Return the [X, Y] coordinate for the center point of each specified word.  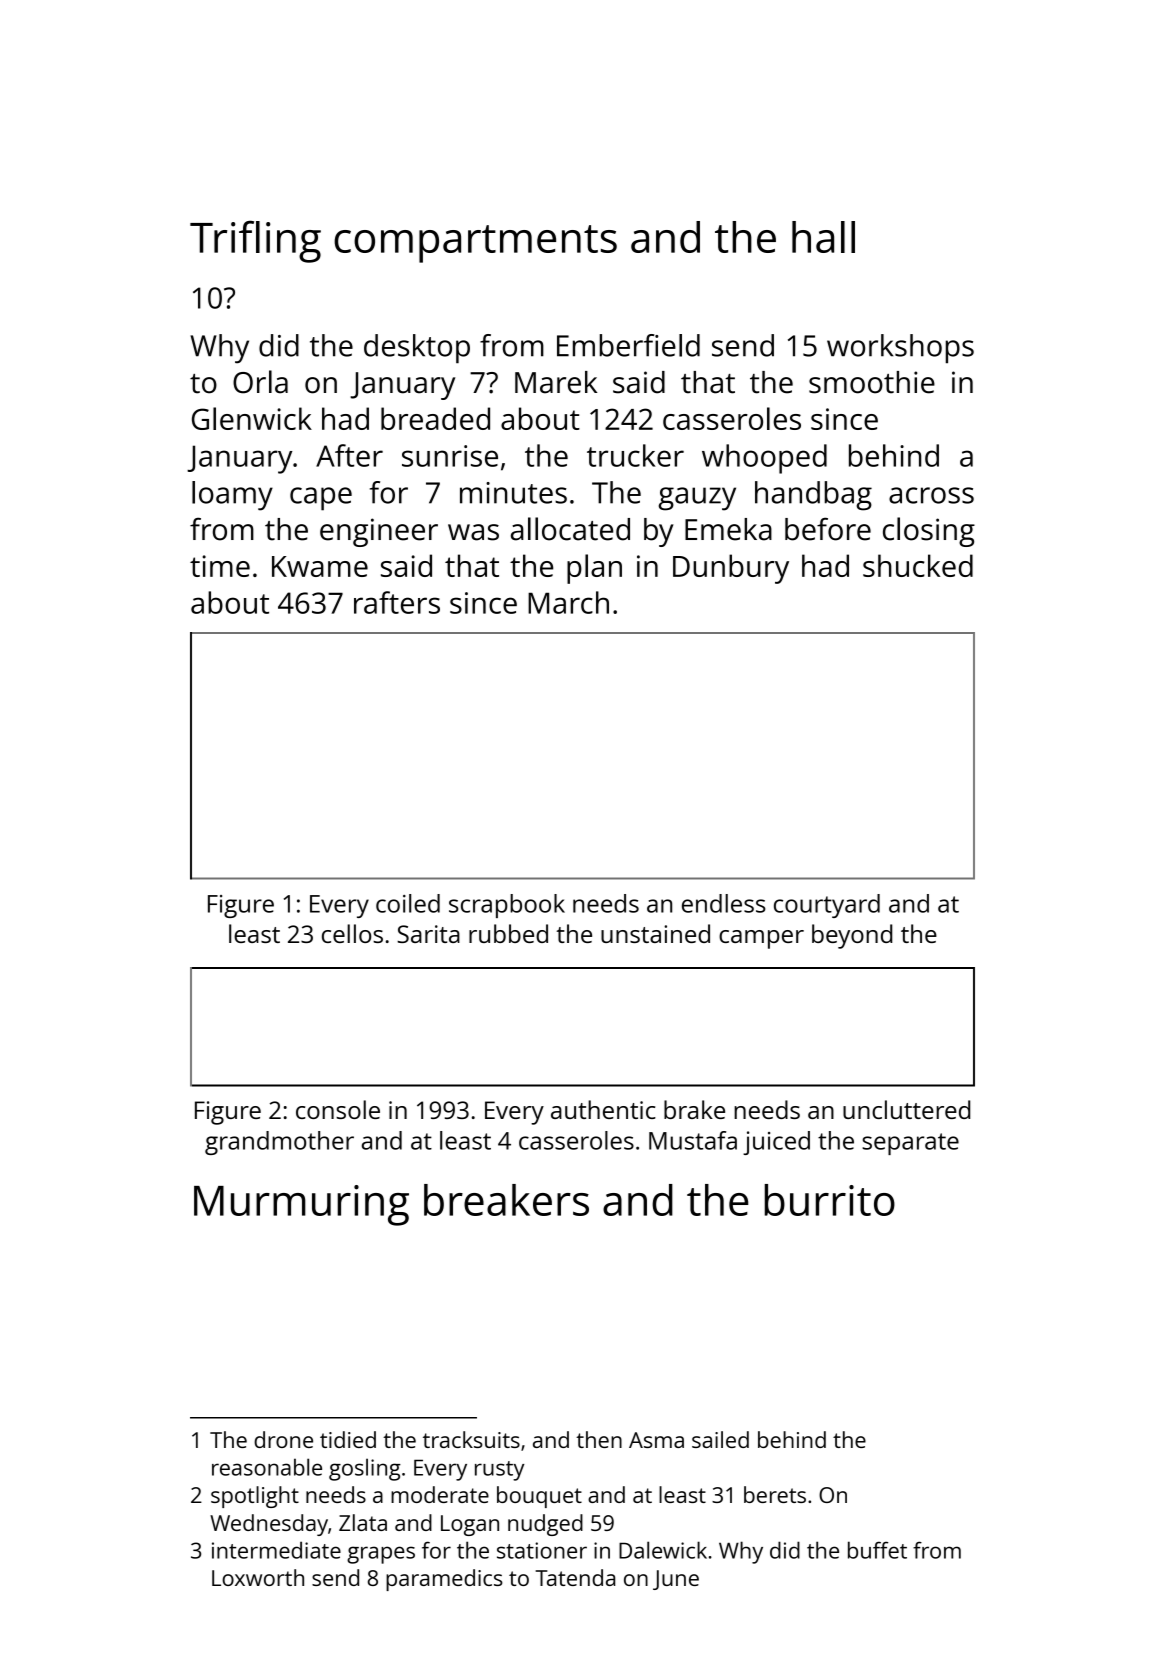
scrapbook [507, 906]
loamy [232, 496]
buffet [877, 1550]
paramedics [444, 1580]
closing [929, 532]
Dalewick [663, 1550]
